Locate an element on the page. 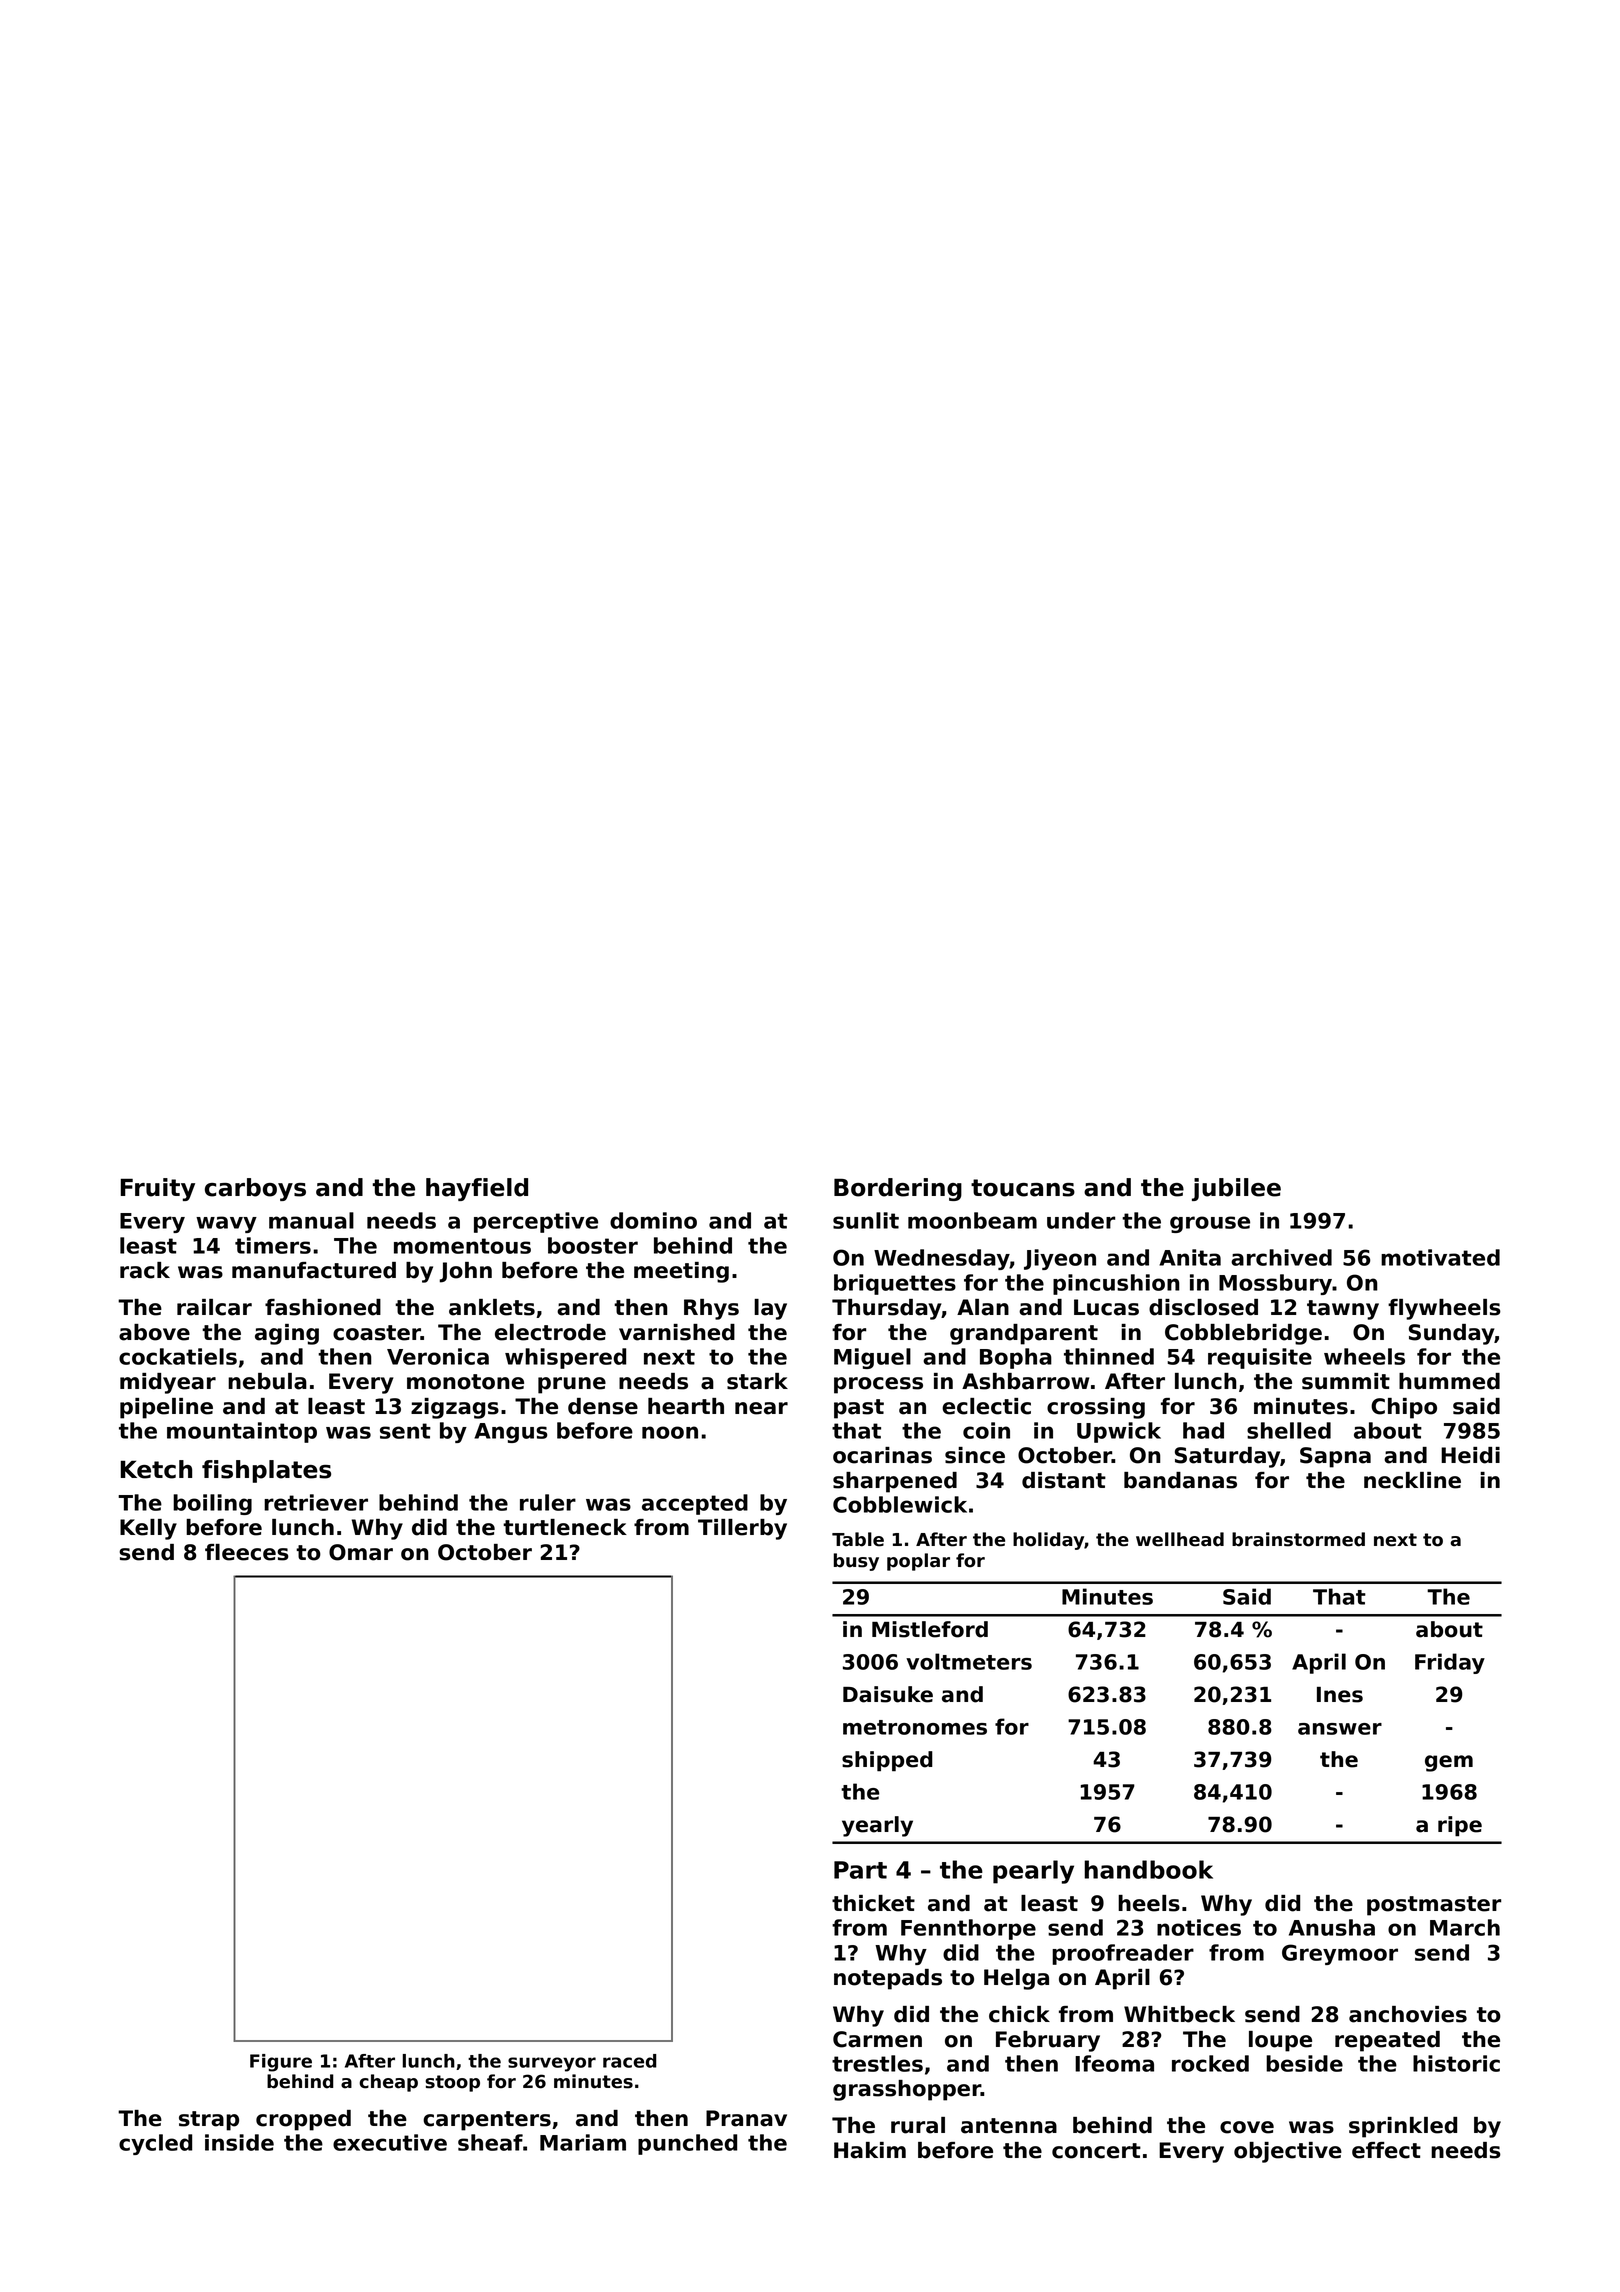 Image resolution: width=1620 pixels, height=2292 pixels. Heidi is located at coordinates (1470, 1455).
